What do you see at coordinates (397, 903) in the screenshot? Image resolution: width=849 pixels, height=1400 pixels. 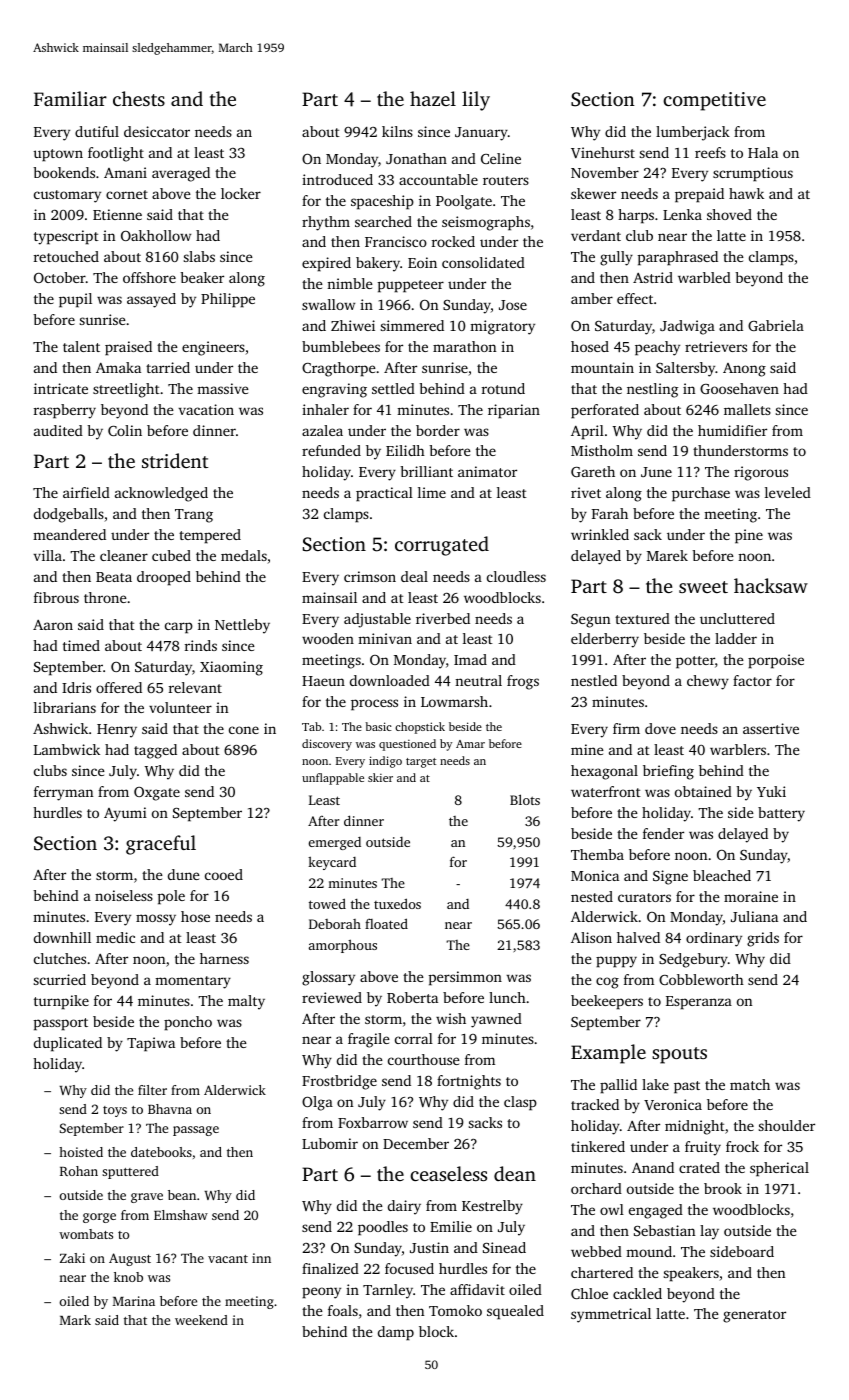 I see `tuxedos` at bounding box center [397, 903].
